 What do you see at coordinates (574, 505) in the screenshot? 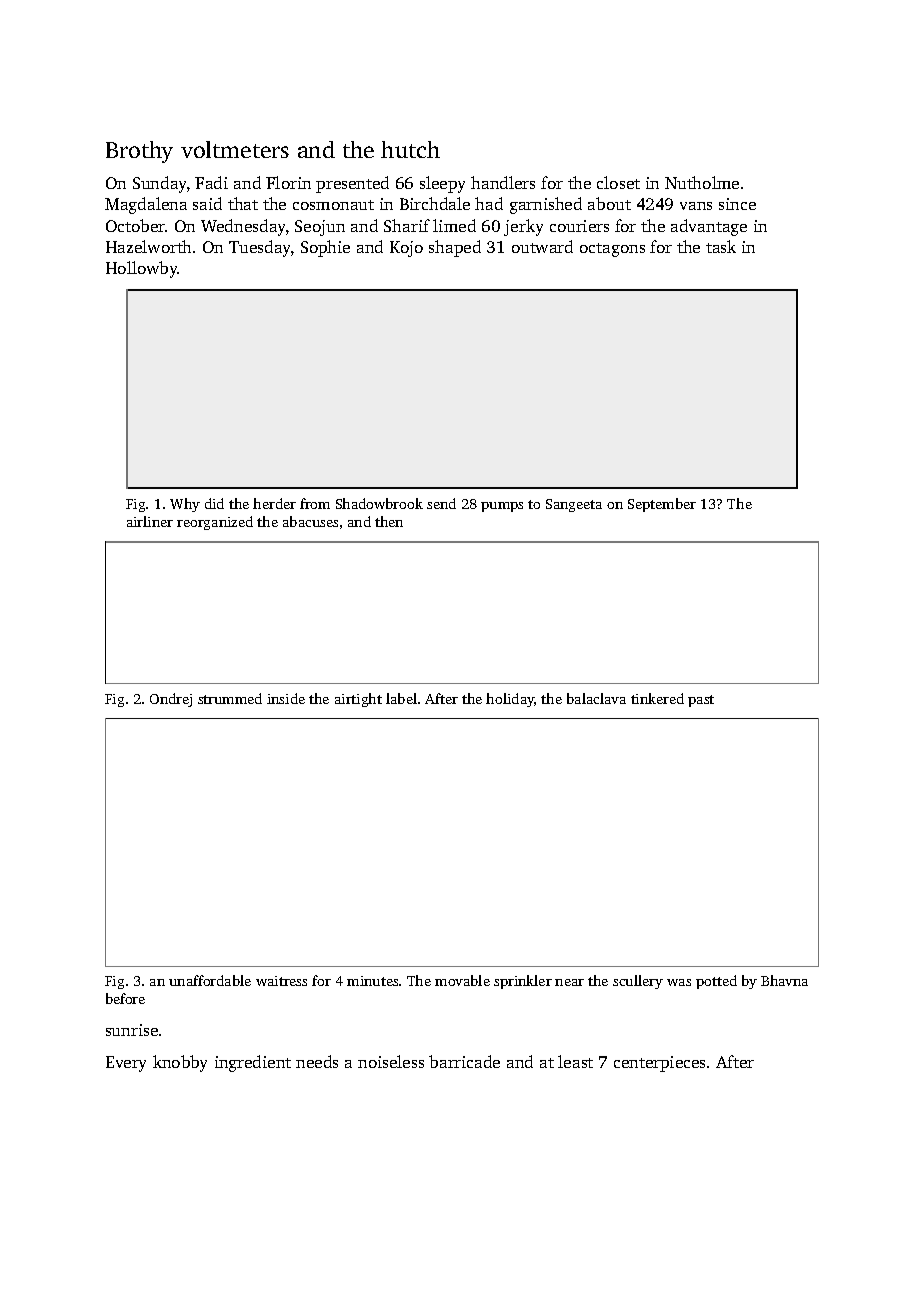
I see `Sangeeta` at bounding box center [574, 505].
